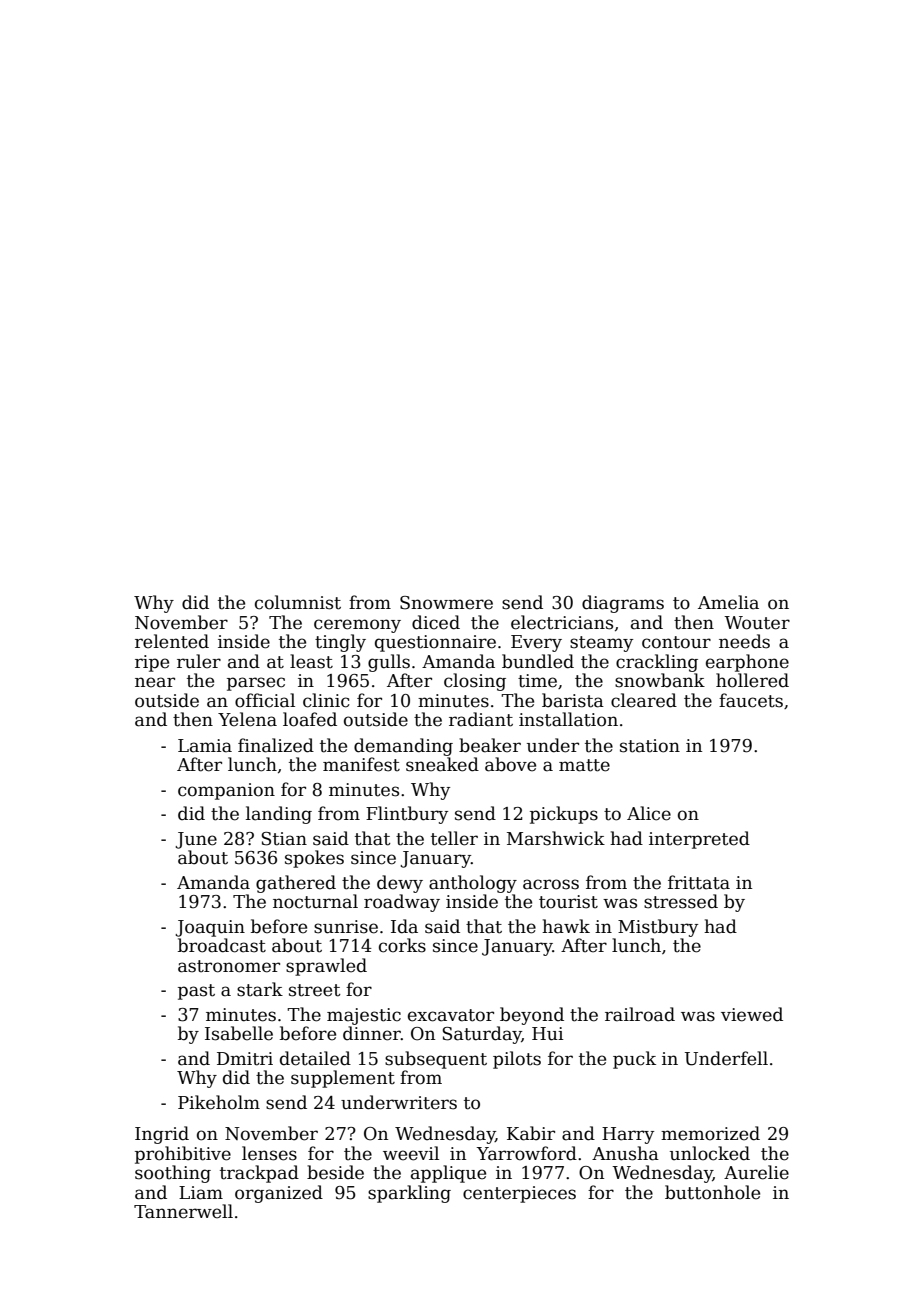 This screenshot has height=1314, width=924. I want to click on needs, so click(744, 641).
